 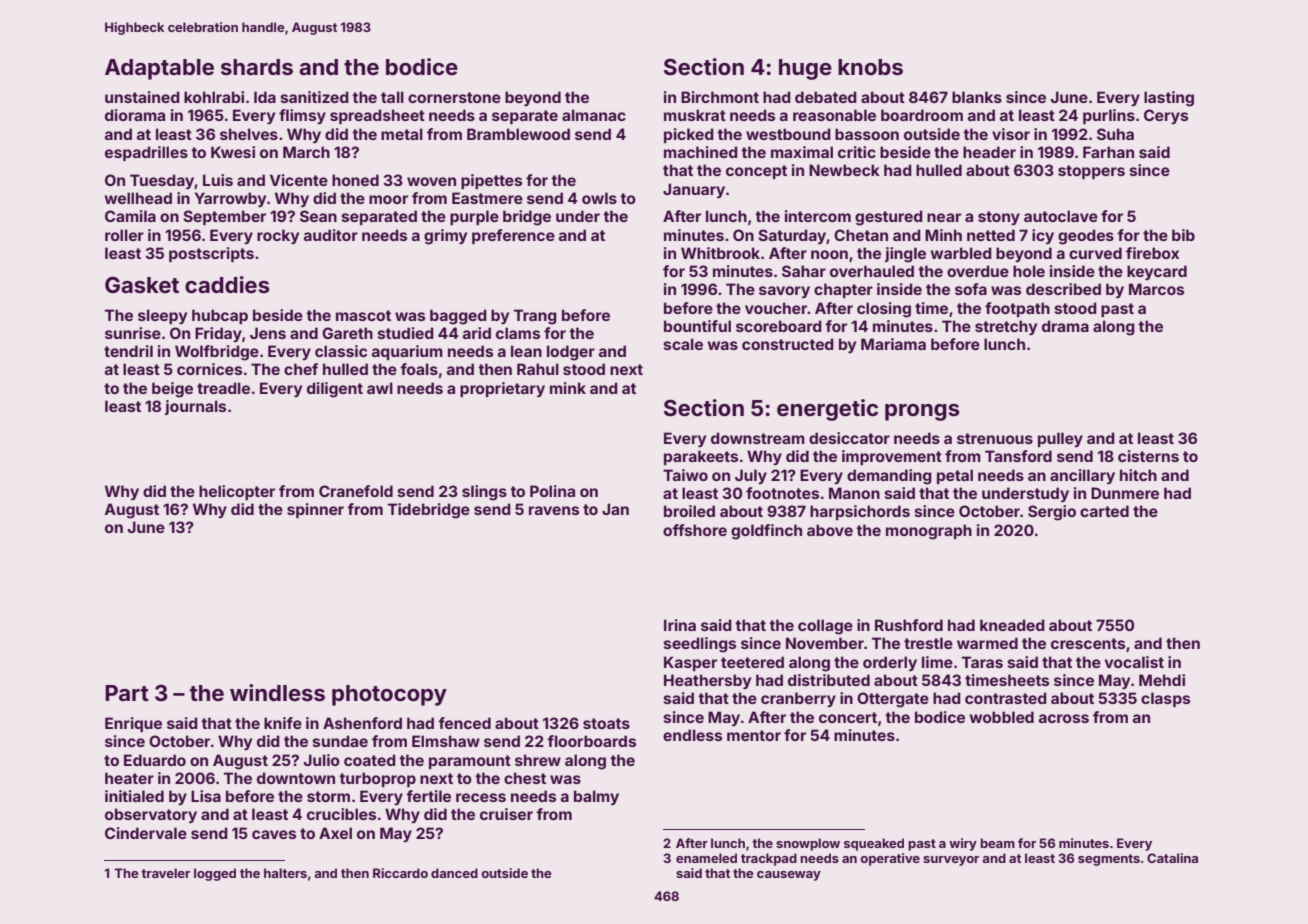 What do you see at coordinates (195, 407) in the page?
I see `journals` at bounding box center [195, 407].
